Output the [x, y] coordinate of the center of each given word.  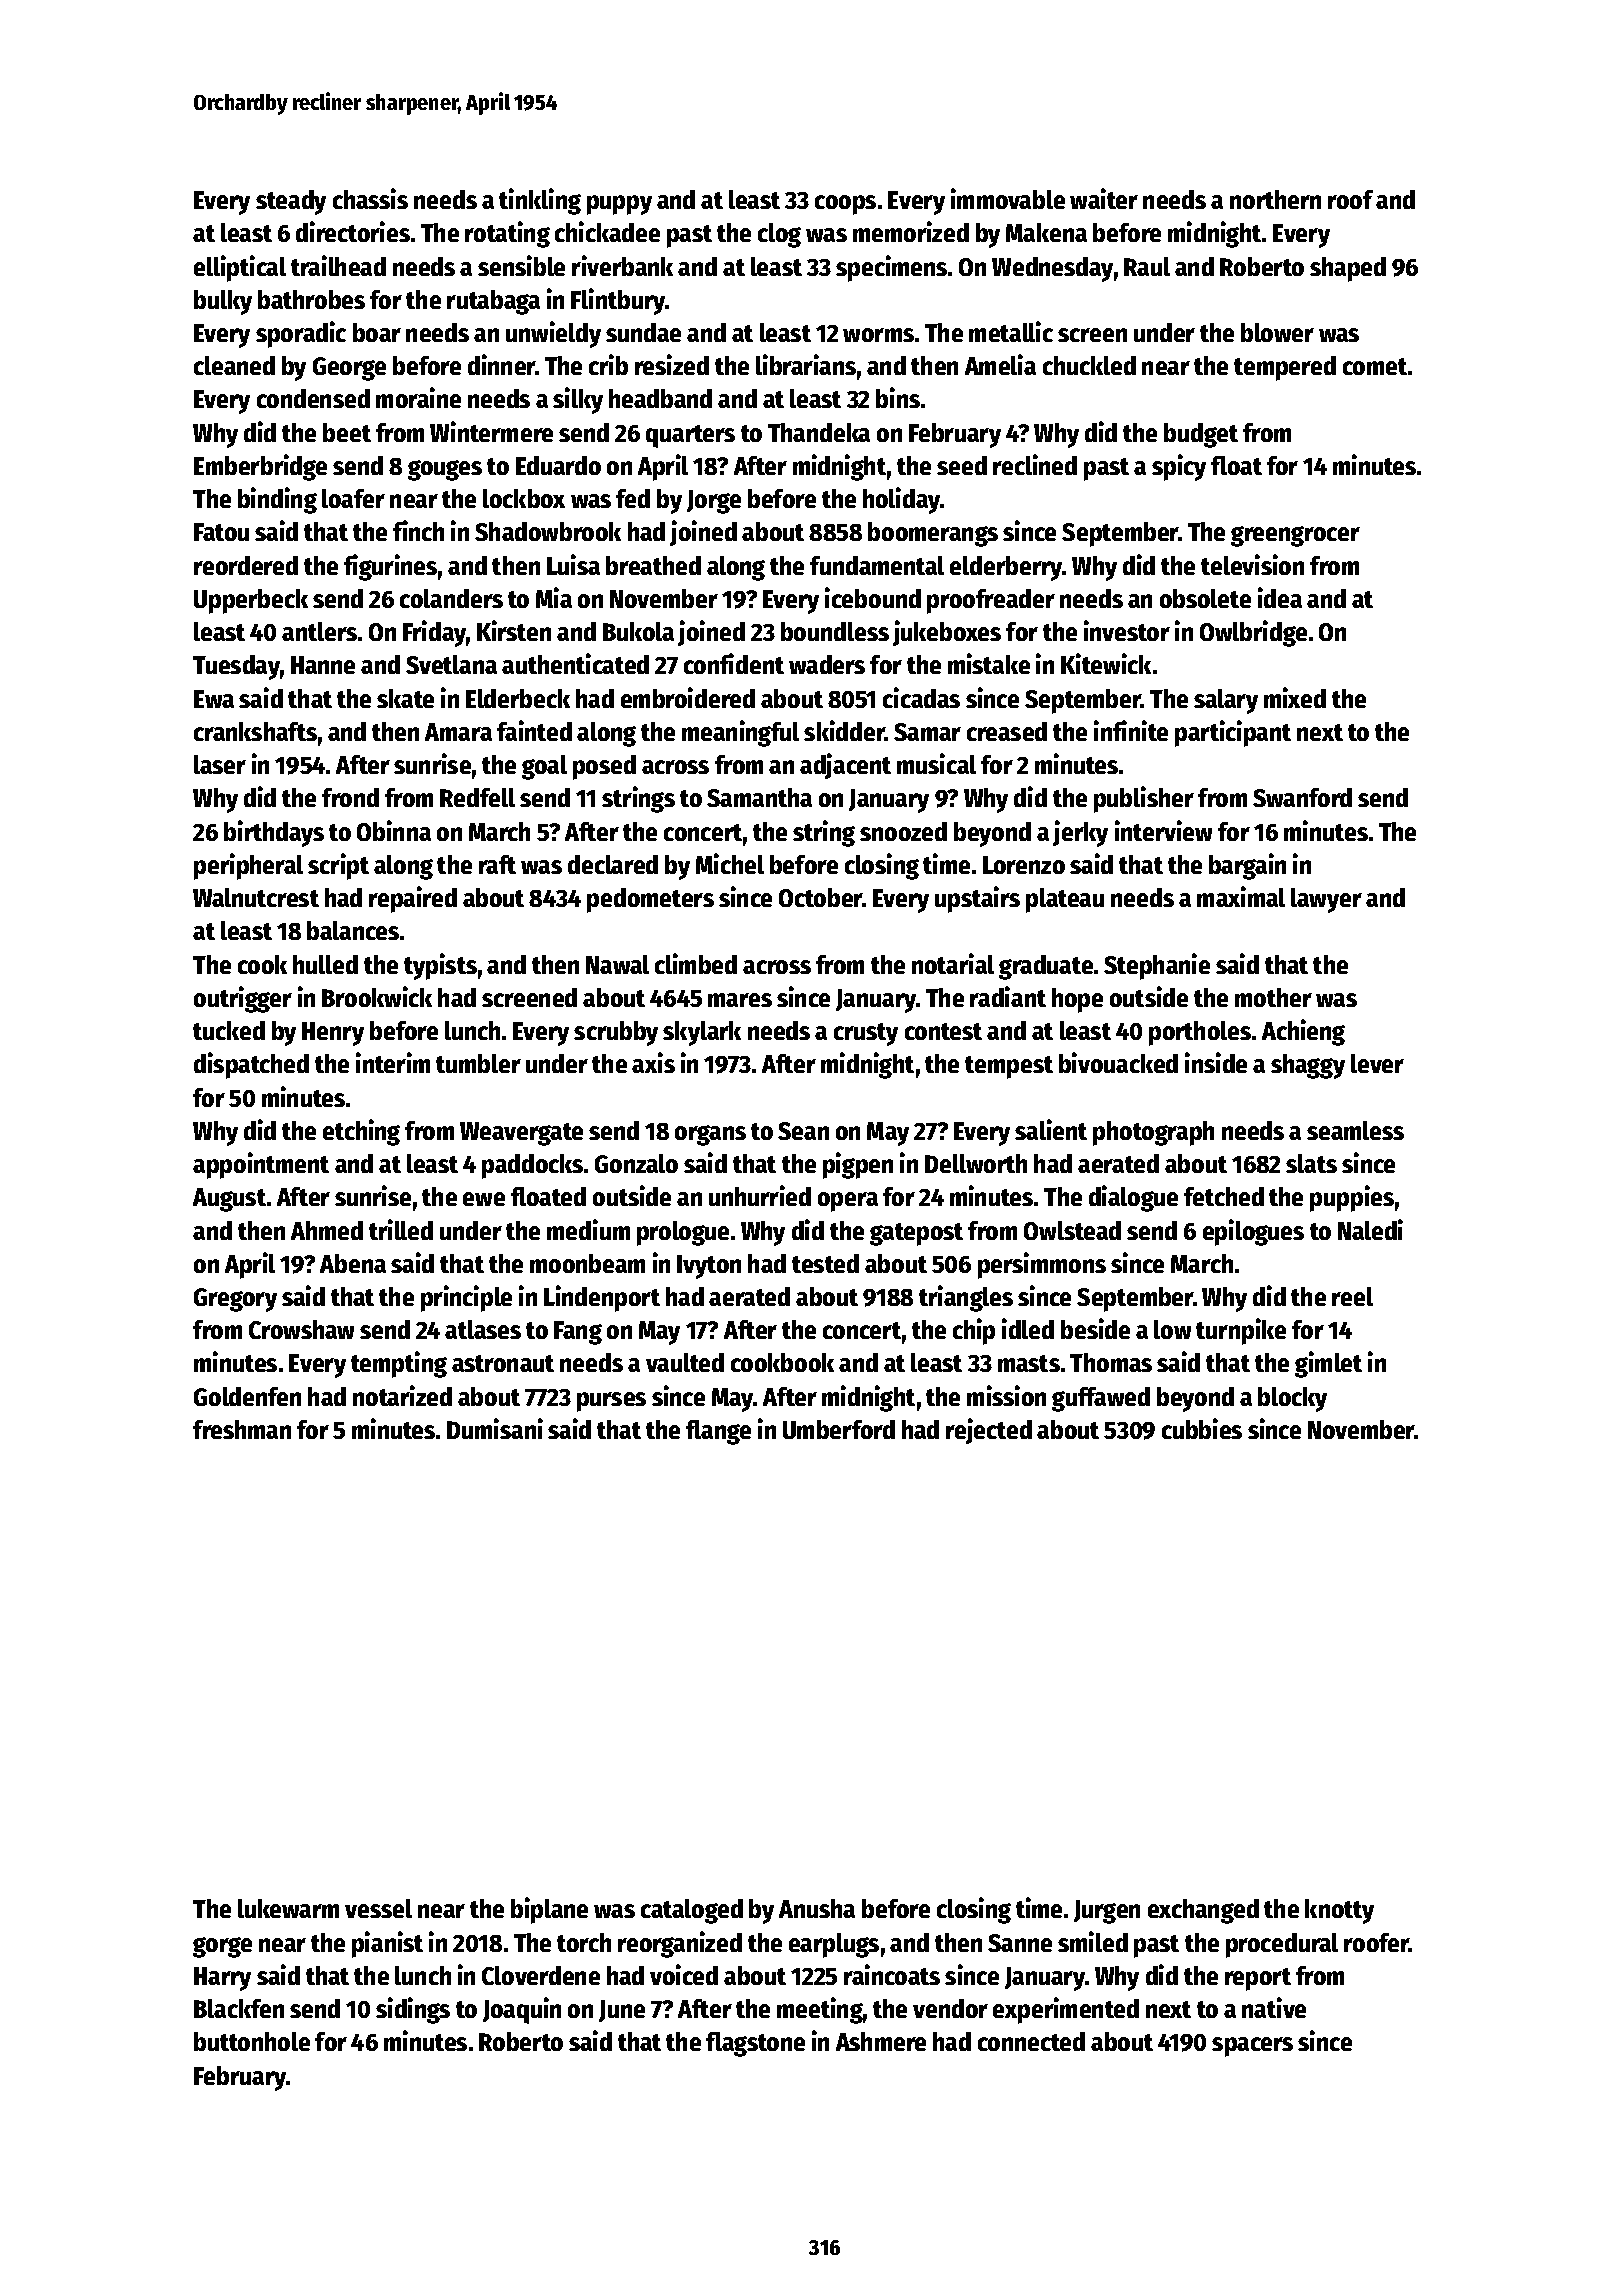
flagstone [755, 2044]
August [229, 1200]
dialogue [1133, 1198]
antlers [319, 631]
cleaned [234, 365]
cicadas [921, 697]
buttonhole [252, 2041]
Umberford [839, 1429]
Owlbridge [1253, 633]
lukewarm [288, 1908]
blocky [1292, 1399]
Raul [1147, 266]
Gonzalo [636, 1163]
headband [660, 398]
